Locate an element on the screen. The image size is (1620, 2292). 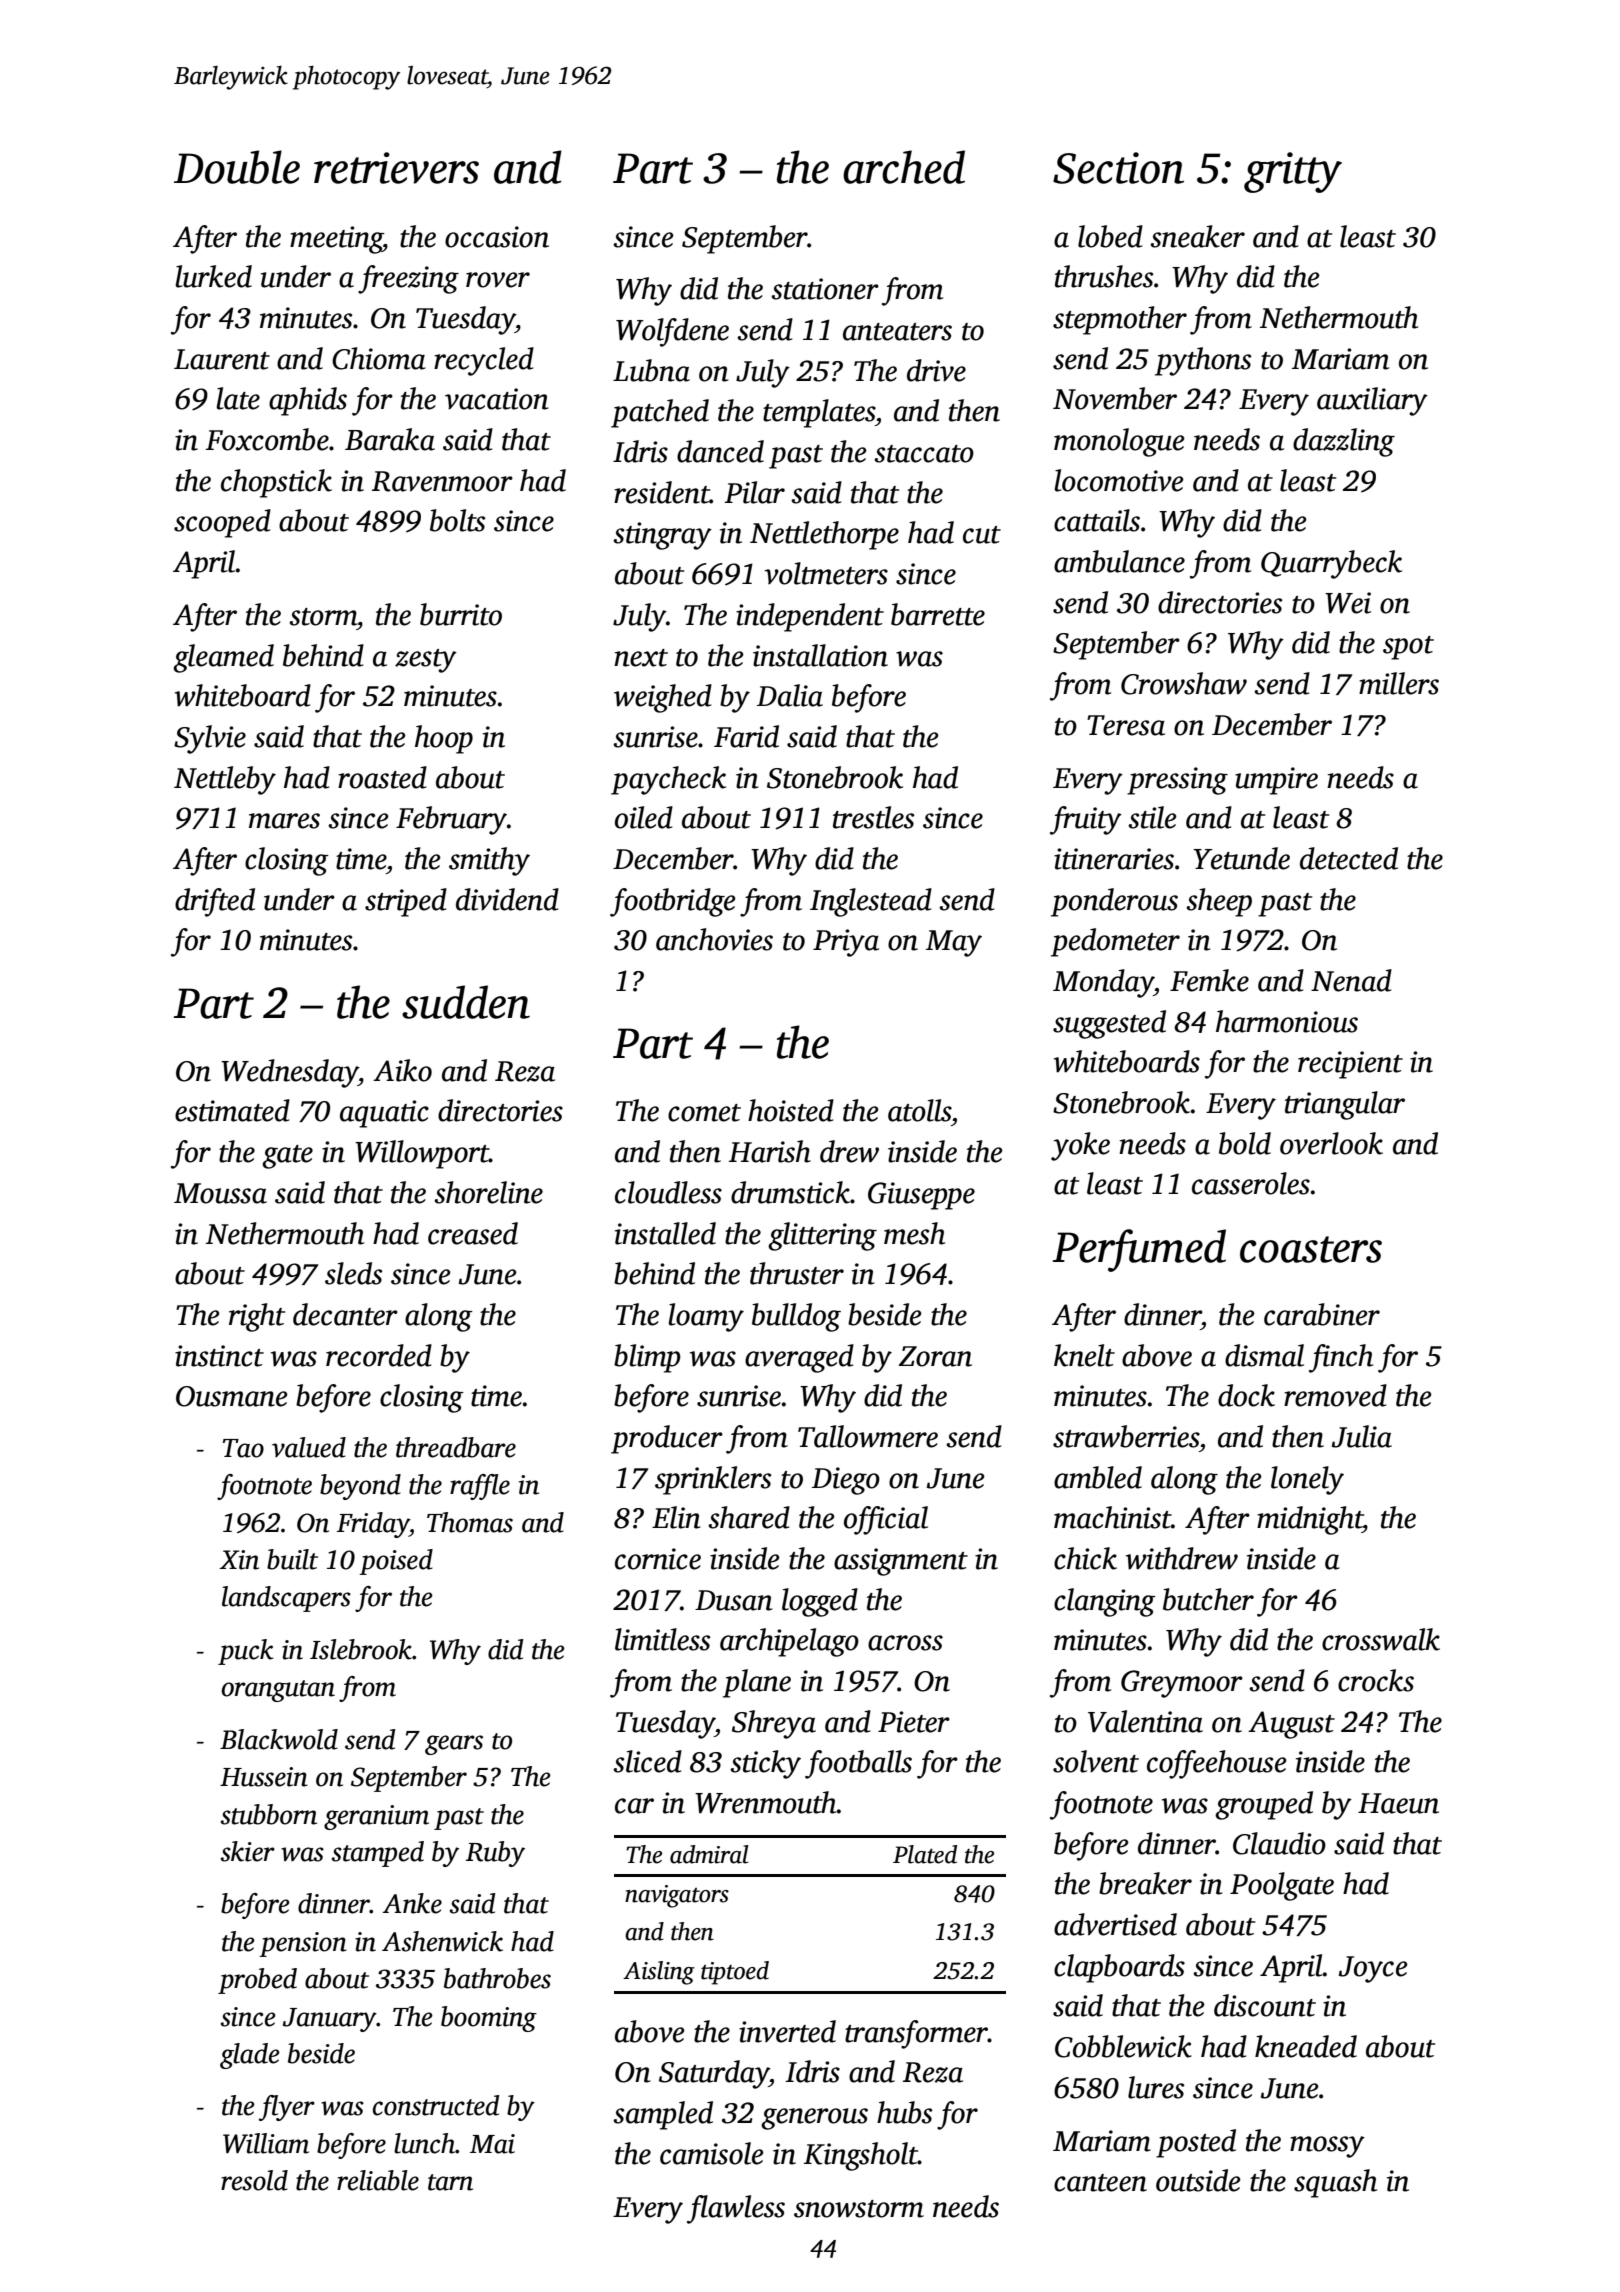
hoisted is located at coordinates (791, 1110).
